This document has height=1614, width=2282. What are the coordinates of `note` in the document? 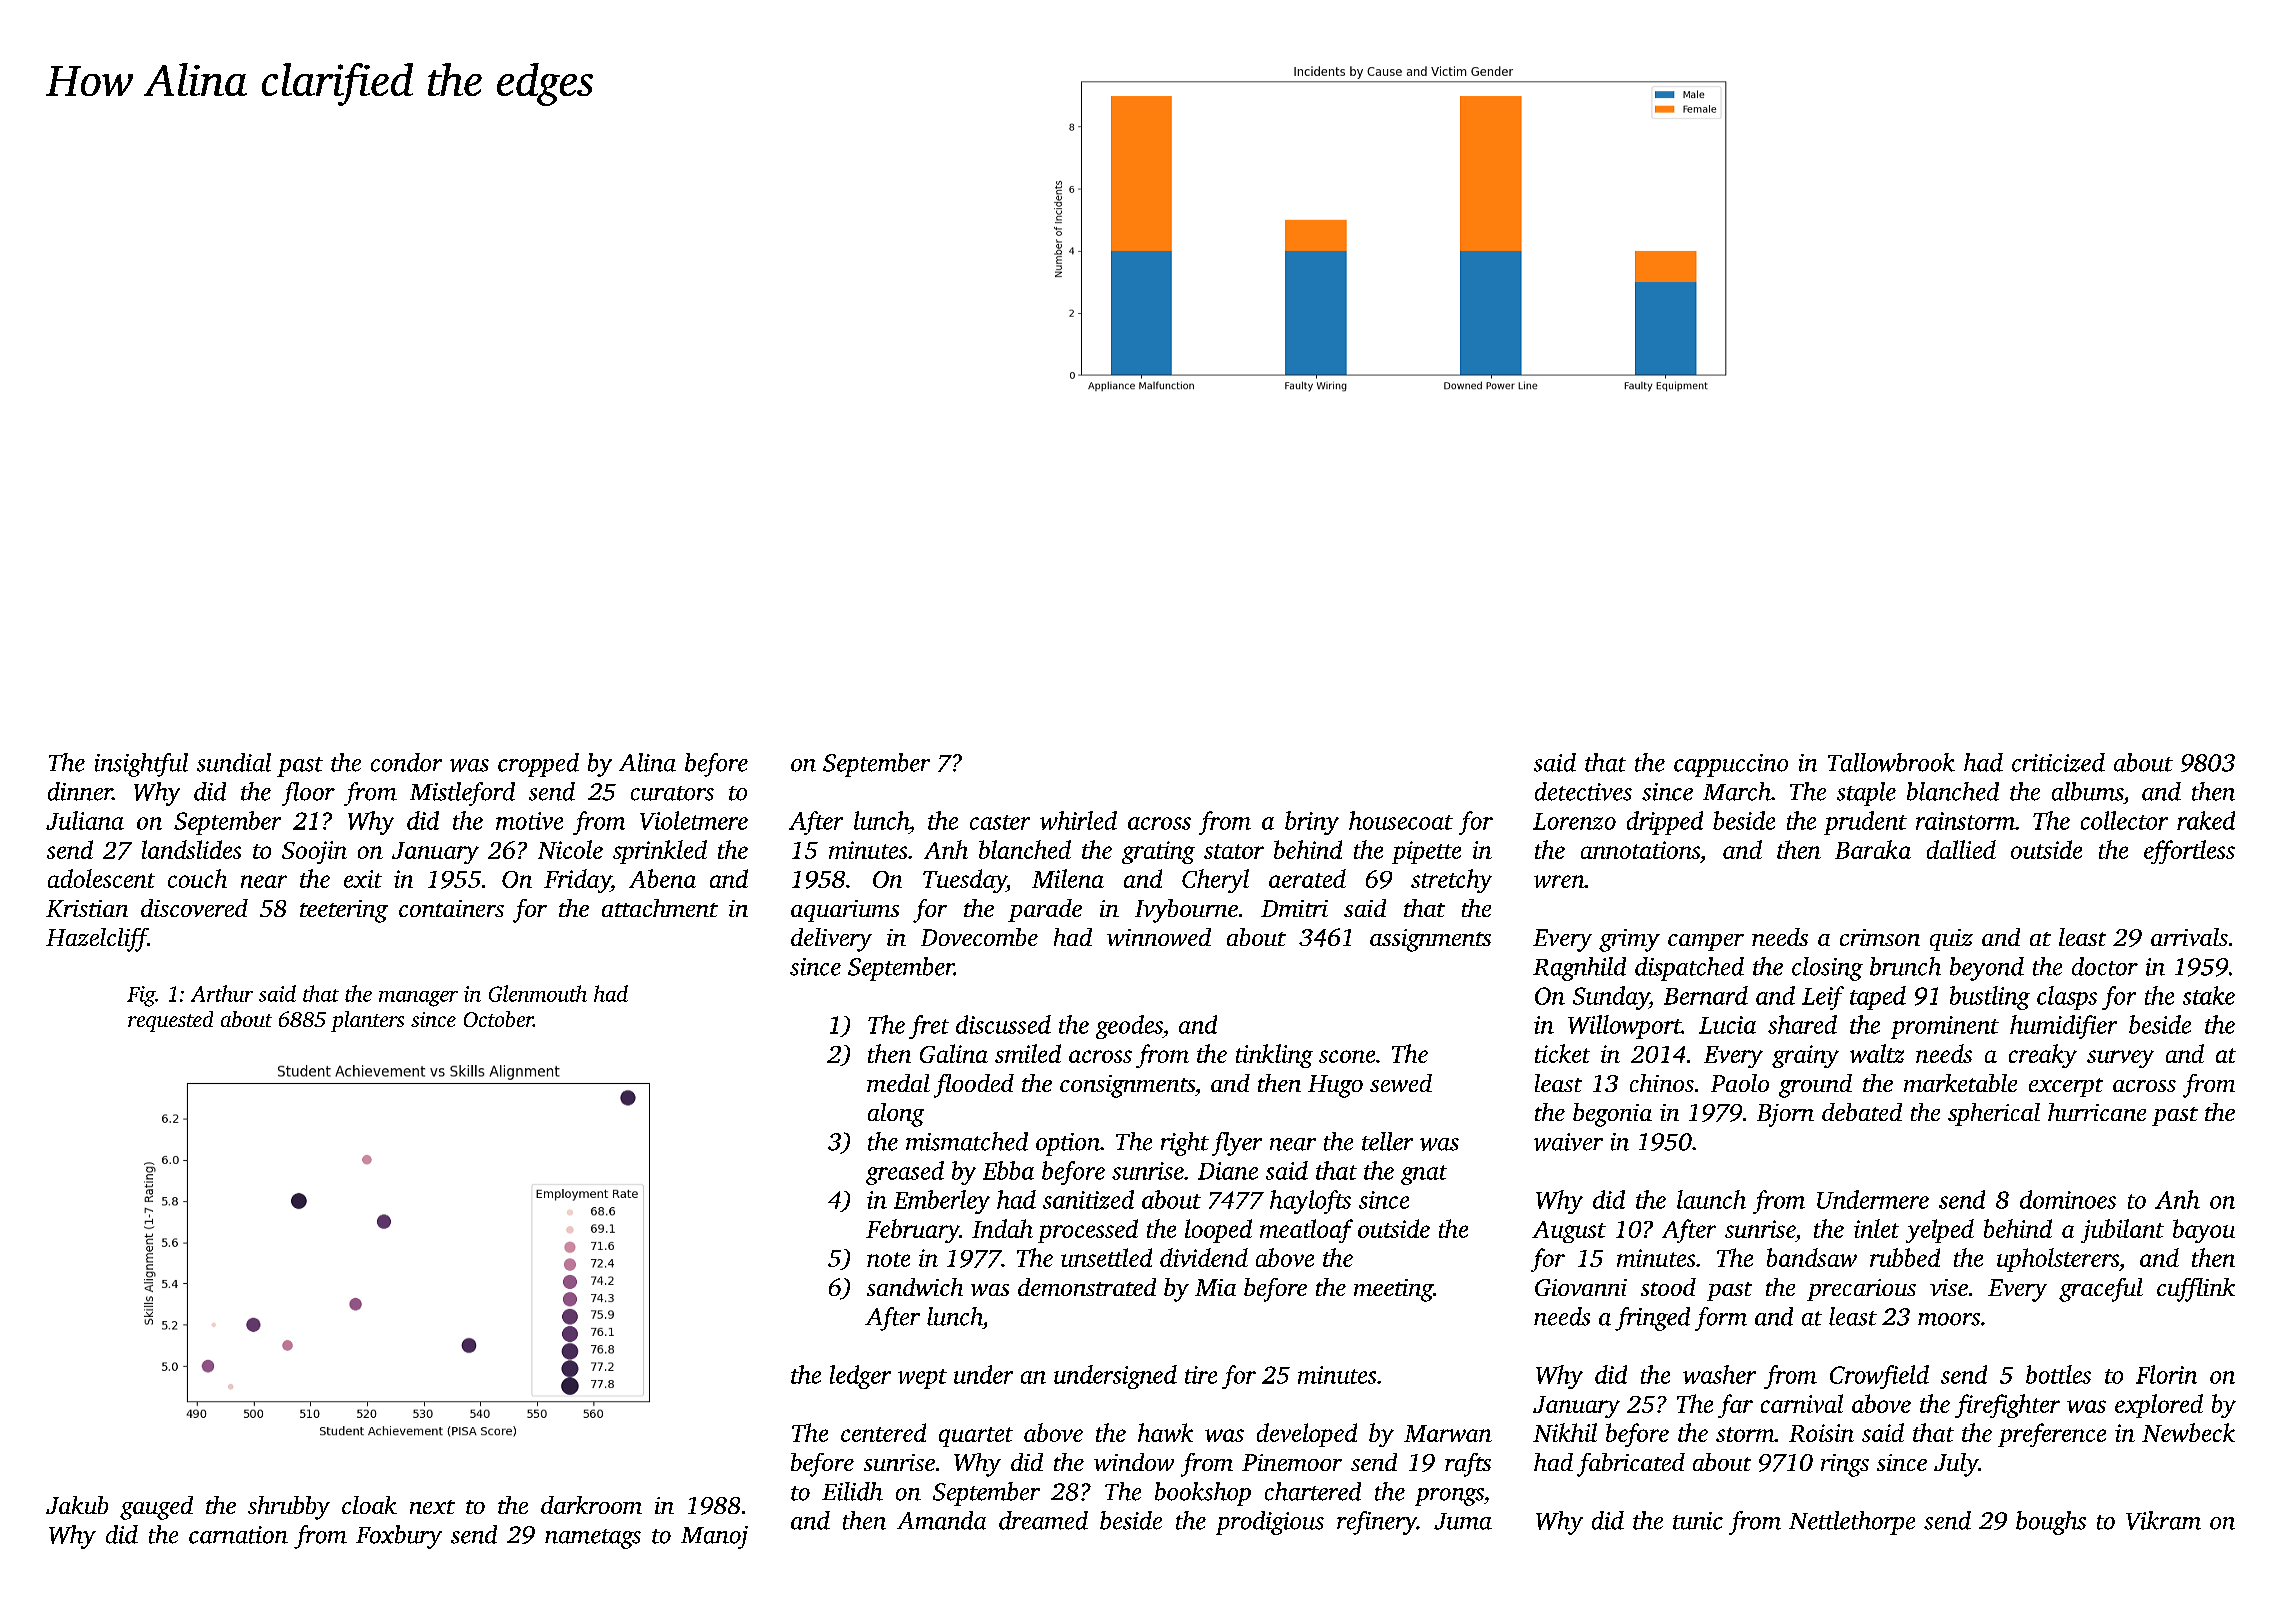 It's located at (888, 1259).
